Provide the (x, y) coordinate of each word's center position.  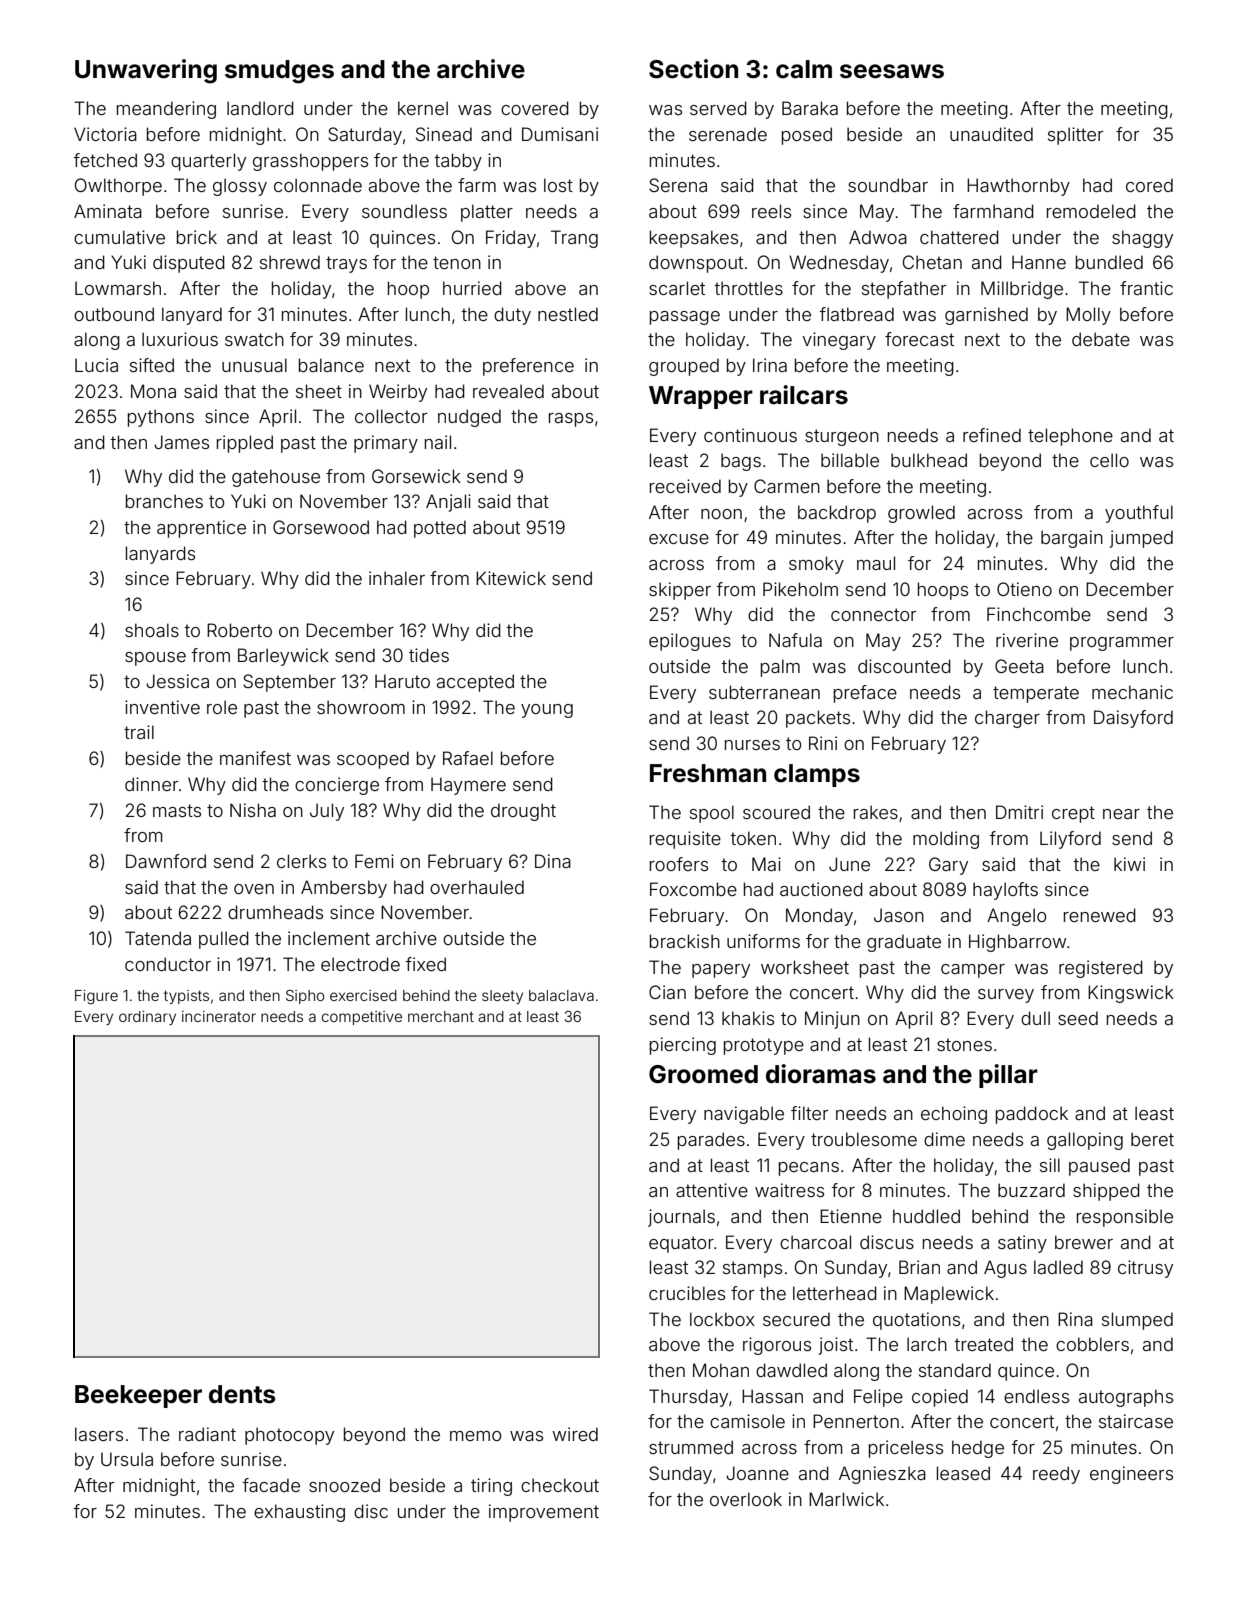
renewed (1100, 915)
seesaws (892, 71)
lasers (99, 1434)
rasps (571, 420)
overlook (746, 1499)
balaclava (561, 995)
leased (963, 1473)
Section (693, 69)
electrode (360, 964)
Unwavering (146, 71)
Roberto (239, 630)
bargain (1072, 539)
